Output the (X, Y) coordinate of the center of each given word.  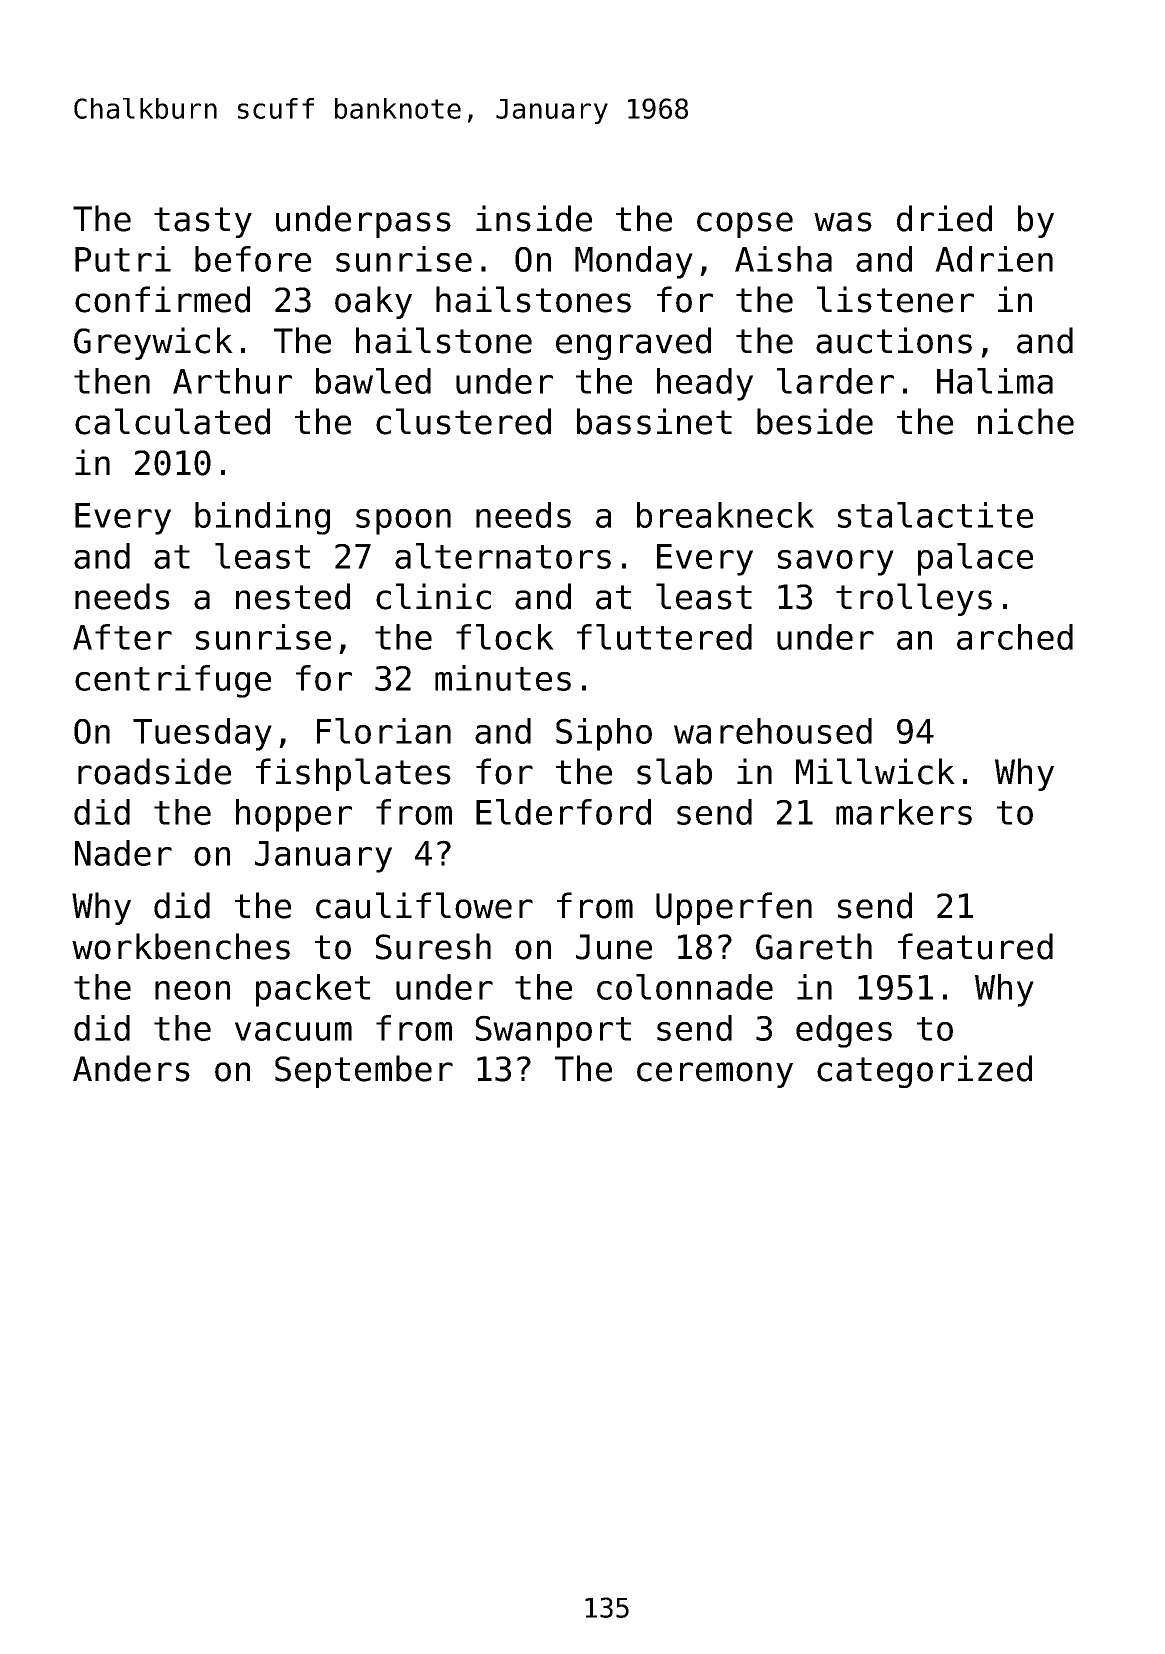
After (122, 637)
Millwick (875, 771)
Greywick (153, 343)
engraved (633, 343)
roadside (154, 771)
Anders (131, 1068)
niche (1026, 421)
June (614, 947)
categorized (924, 1071)
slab (674, 771)
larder (835, 381)
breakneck (725, 515)
